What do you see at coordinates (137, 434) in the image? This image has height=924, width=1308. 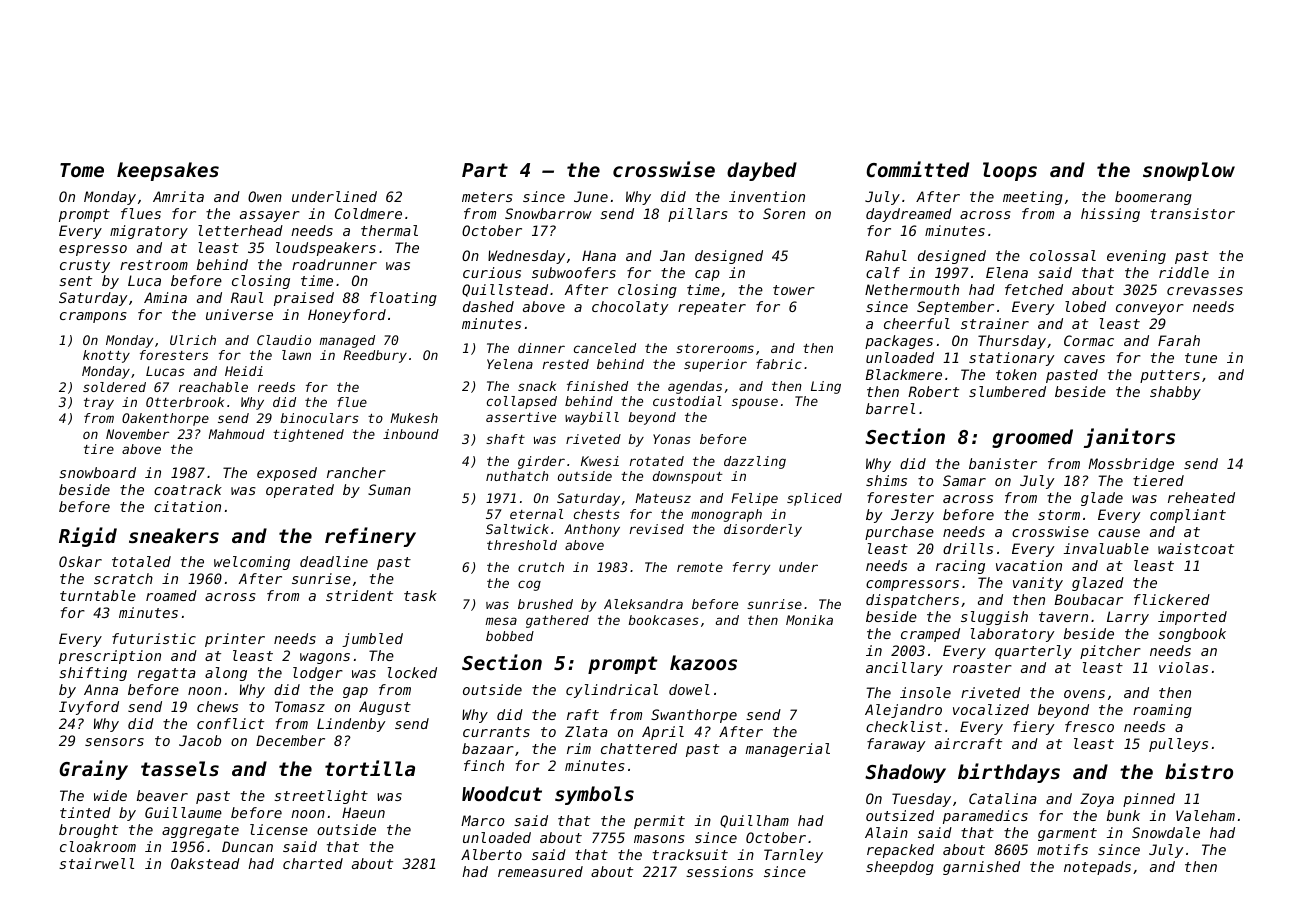 I see `November` at bounding box center [137, 434].
